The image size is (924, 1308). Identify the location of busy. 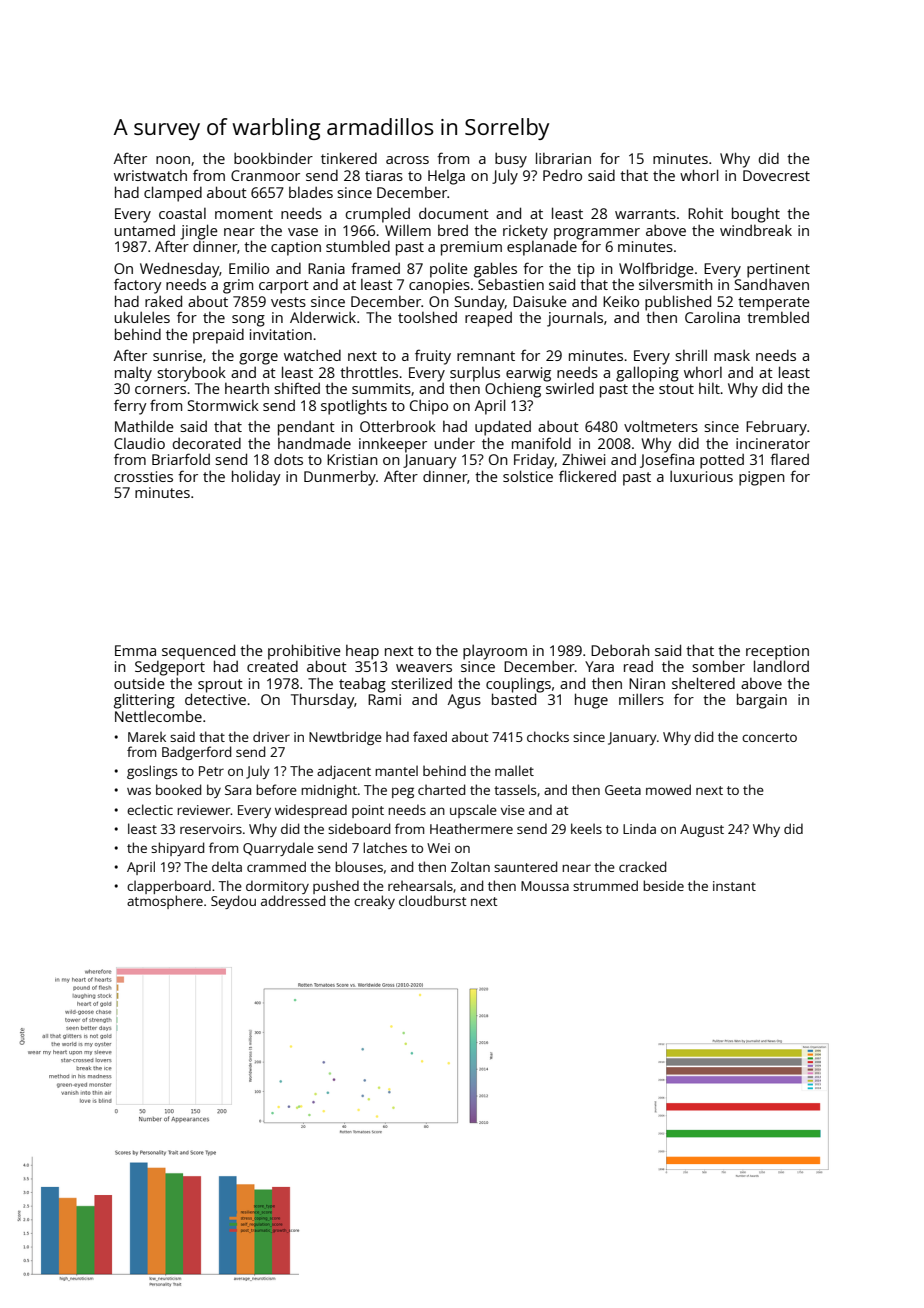
(511, 160).
